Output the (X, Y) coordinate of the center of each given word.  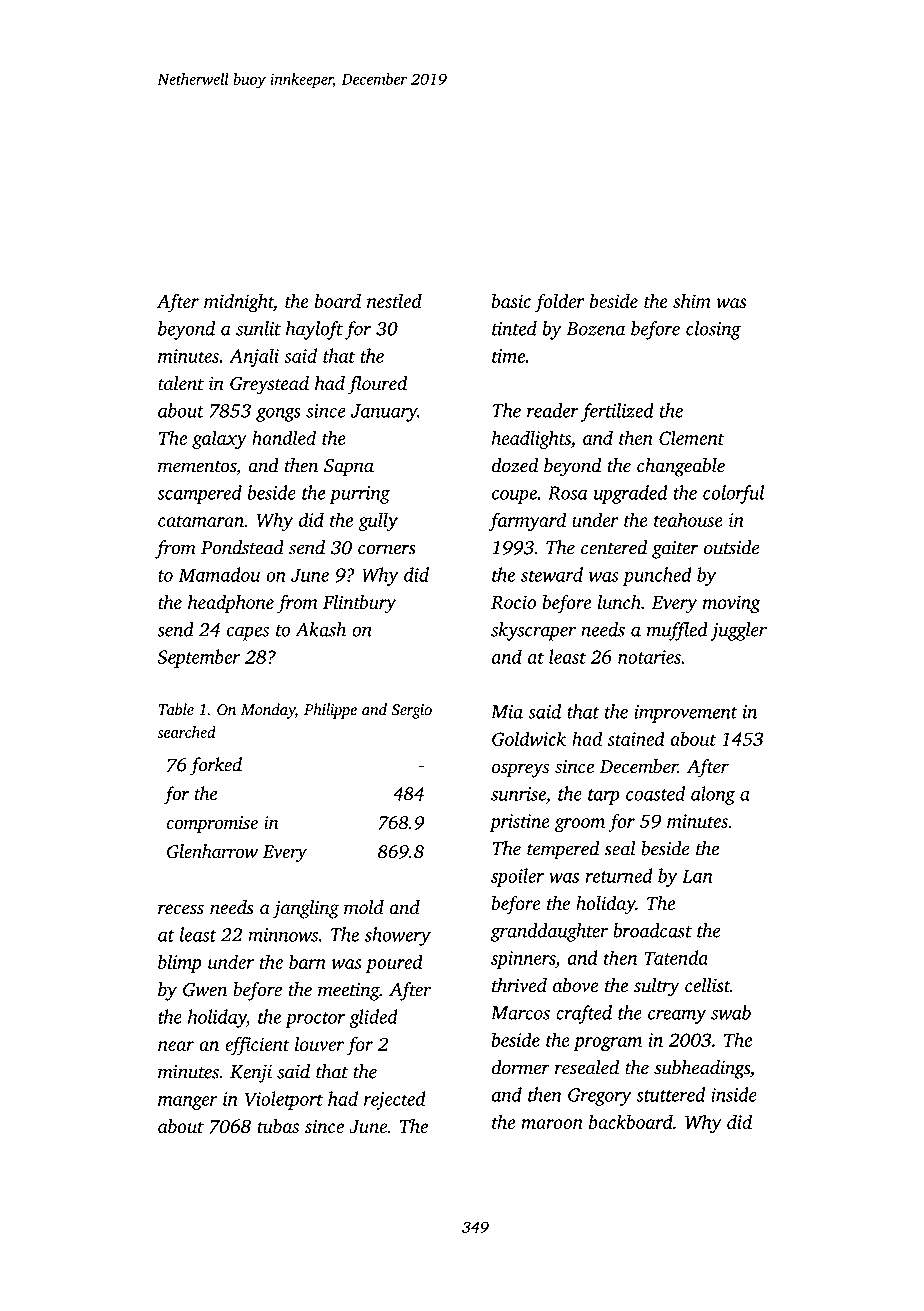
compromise (212, 824)
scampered (199, 494)
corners (387, 549)
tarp (604, 797)
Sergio (411, 711)
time (508, 356)
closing (713, 330)
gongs (278, 415)
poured (394, 963)
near (176, 1046)
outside (732, 547)
